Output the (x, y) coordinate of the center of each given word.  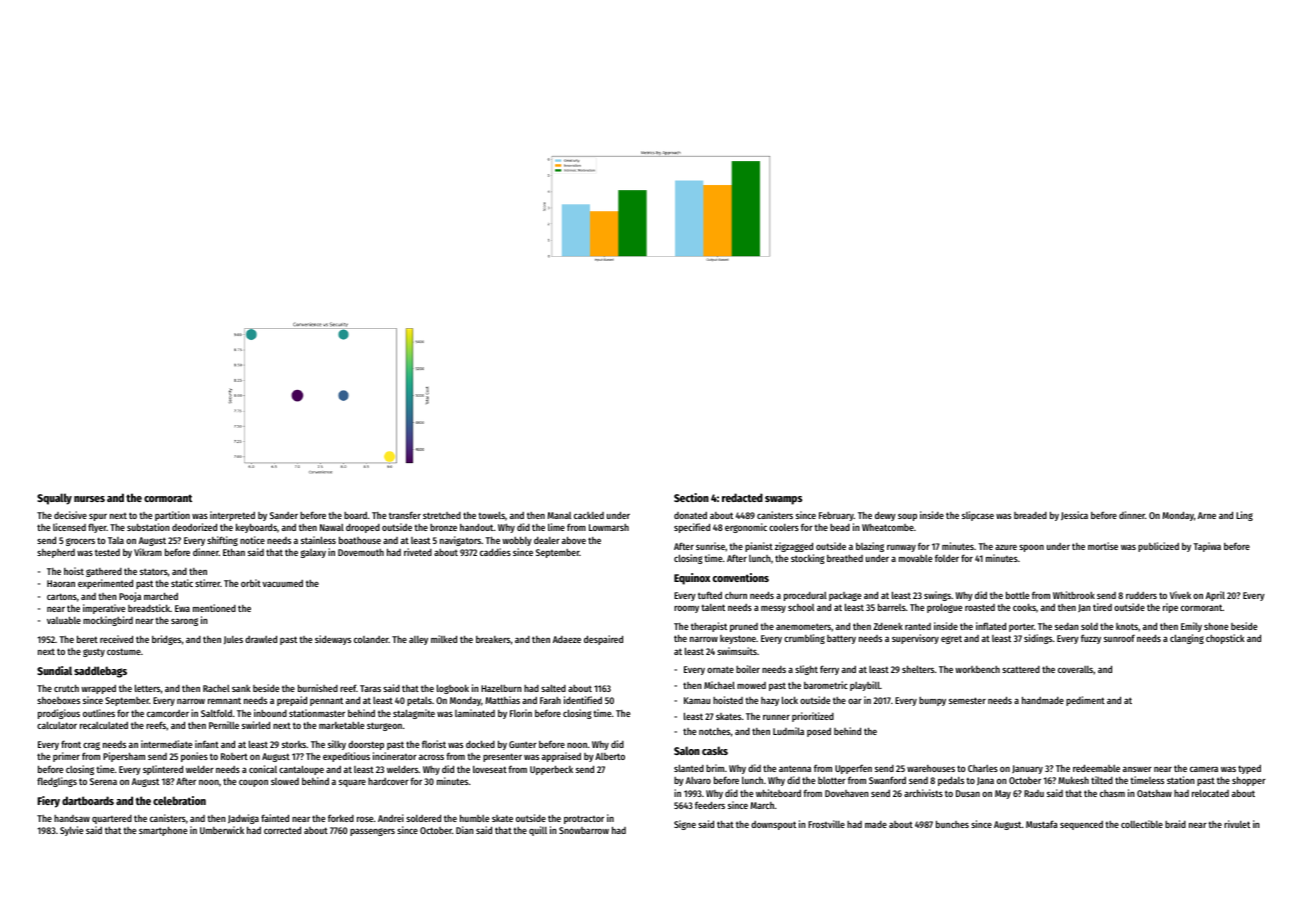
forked (341, 818)
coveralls (1075, 669)
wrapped (98, 689)
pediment (1085, 701)
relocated (1210, 793)
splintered (163, 770)
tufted (710, 595)
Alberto (610, 756)
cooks (1024, 607)
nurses (89, 499)
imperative (104, 609)
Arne (1207, 515)
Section (691, 497)
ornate (720, 669)
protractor (584, 819)
